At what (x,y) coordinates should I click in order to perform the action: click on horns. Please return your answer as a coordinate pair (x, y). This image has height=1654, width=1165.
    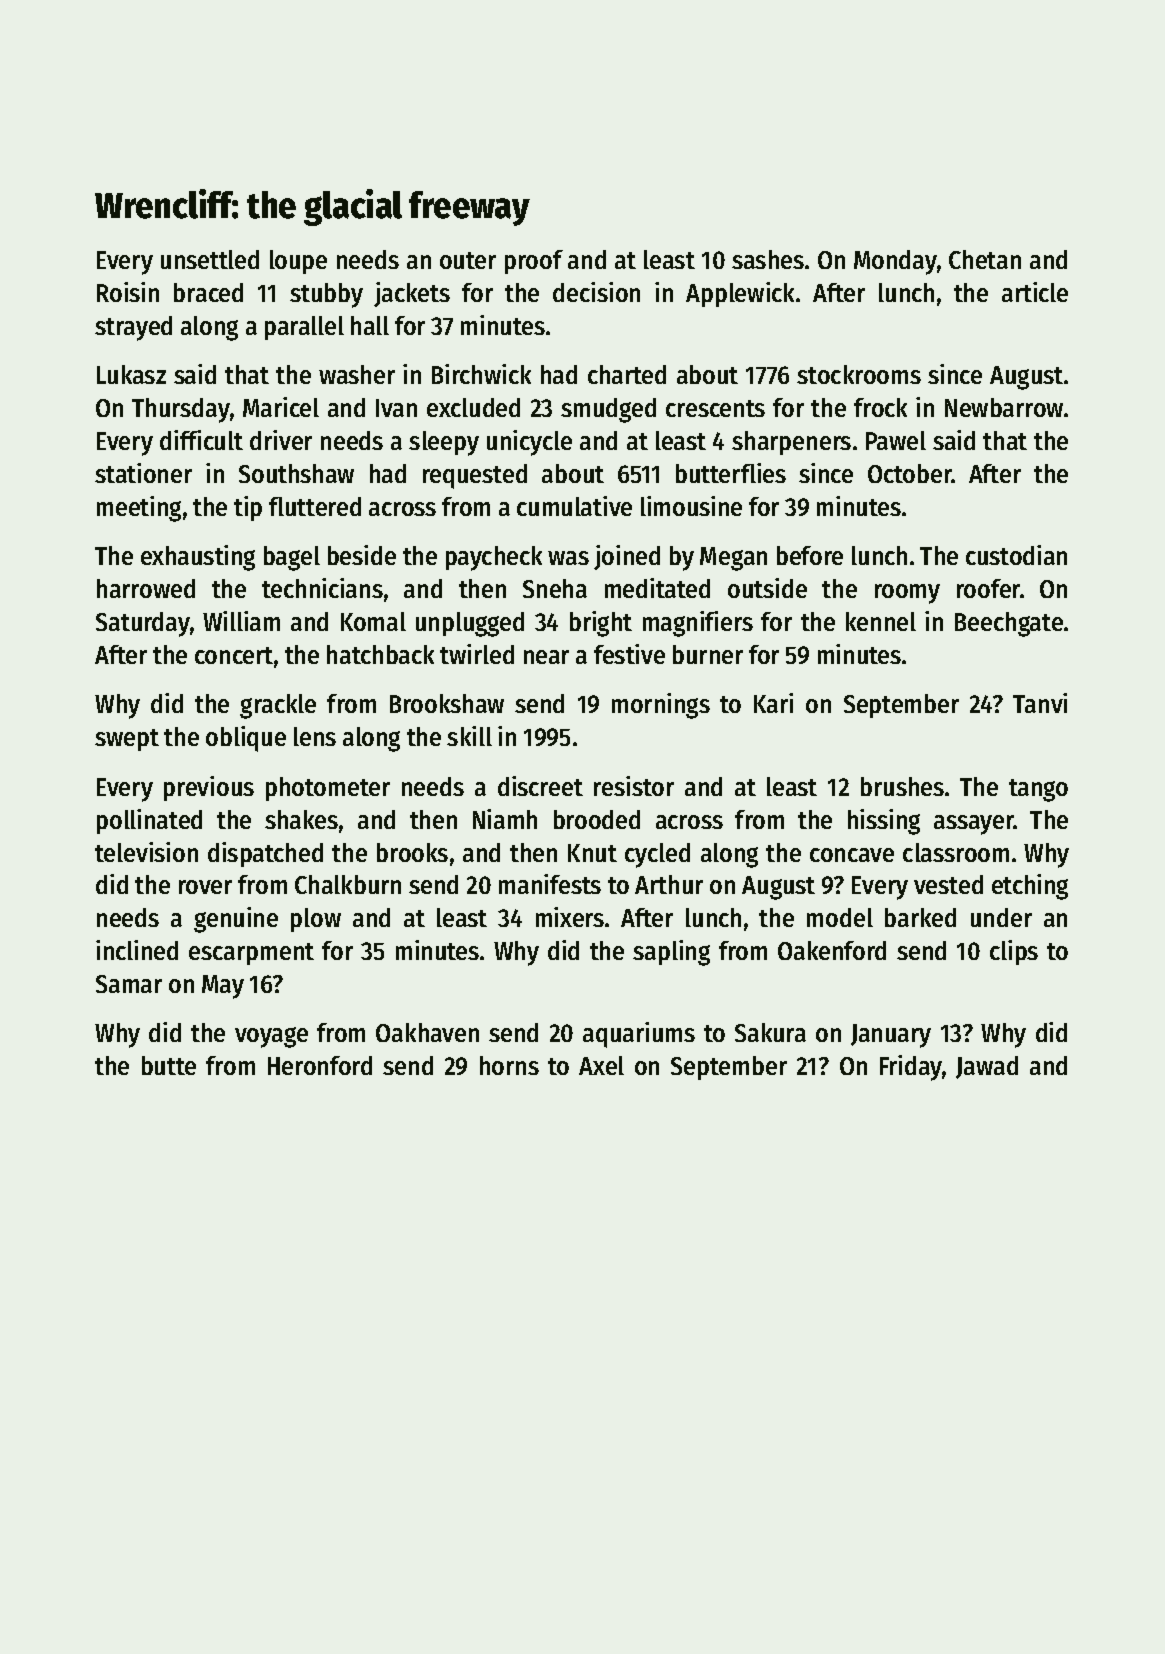
    Looking at the image, I should click on (509, 1065).
